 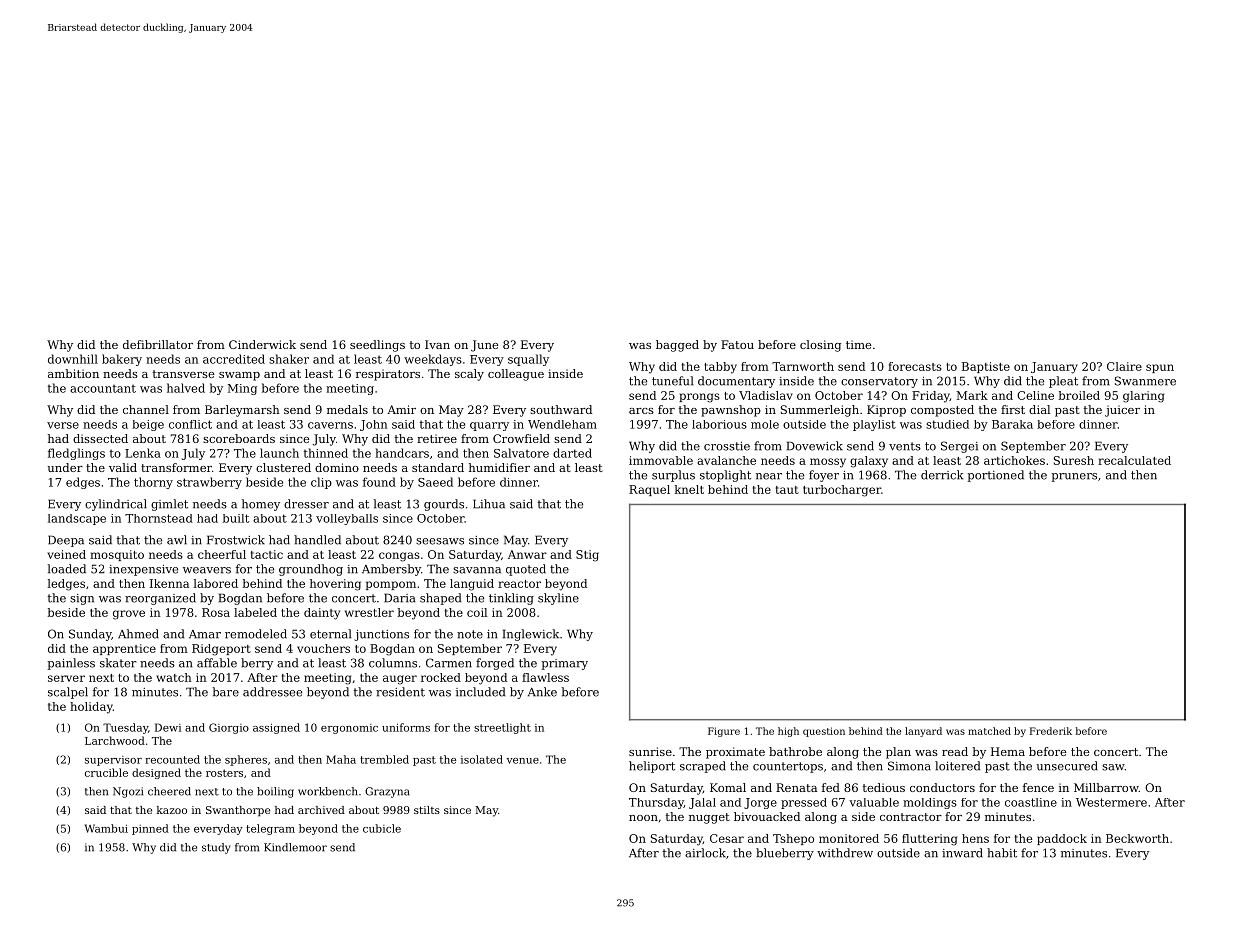 I want to click on near, so click(x=769, y=476).
